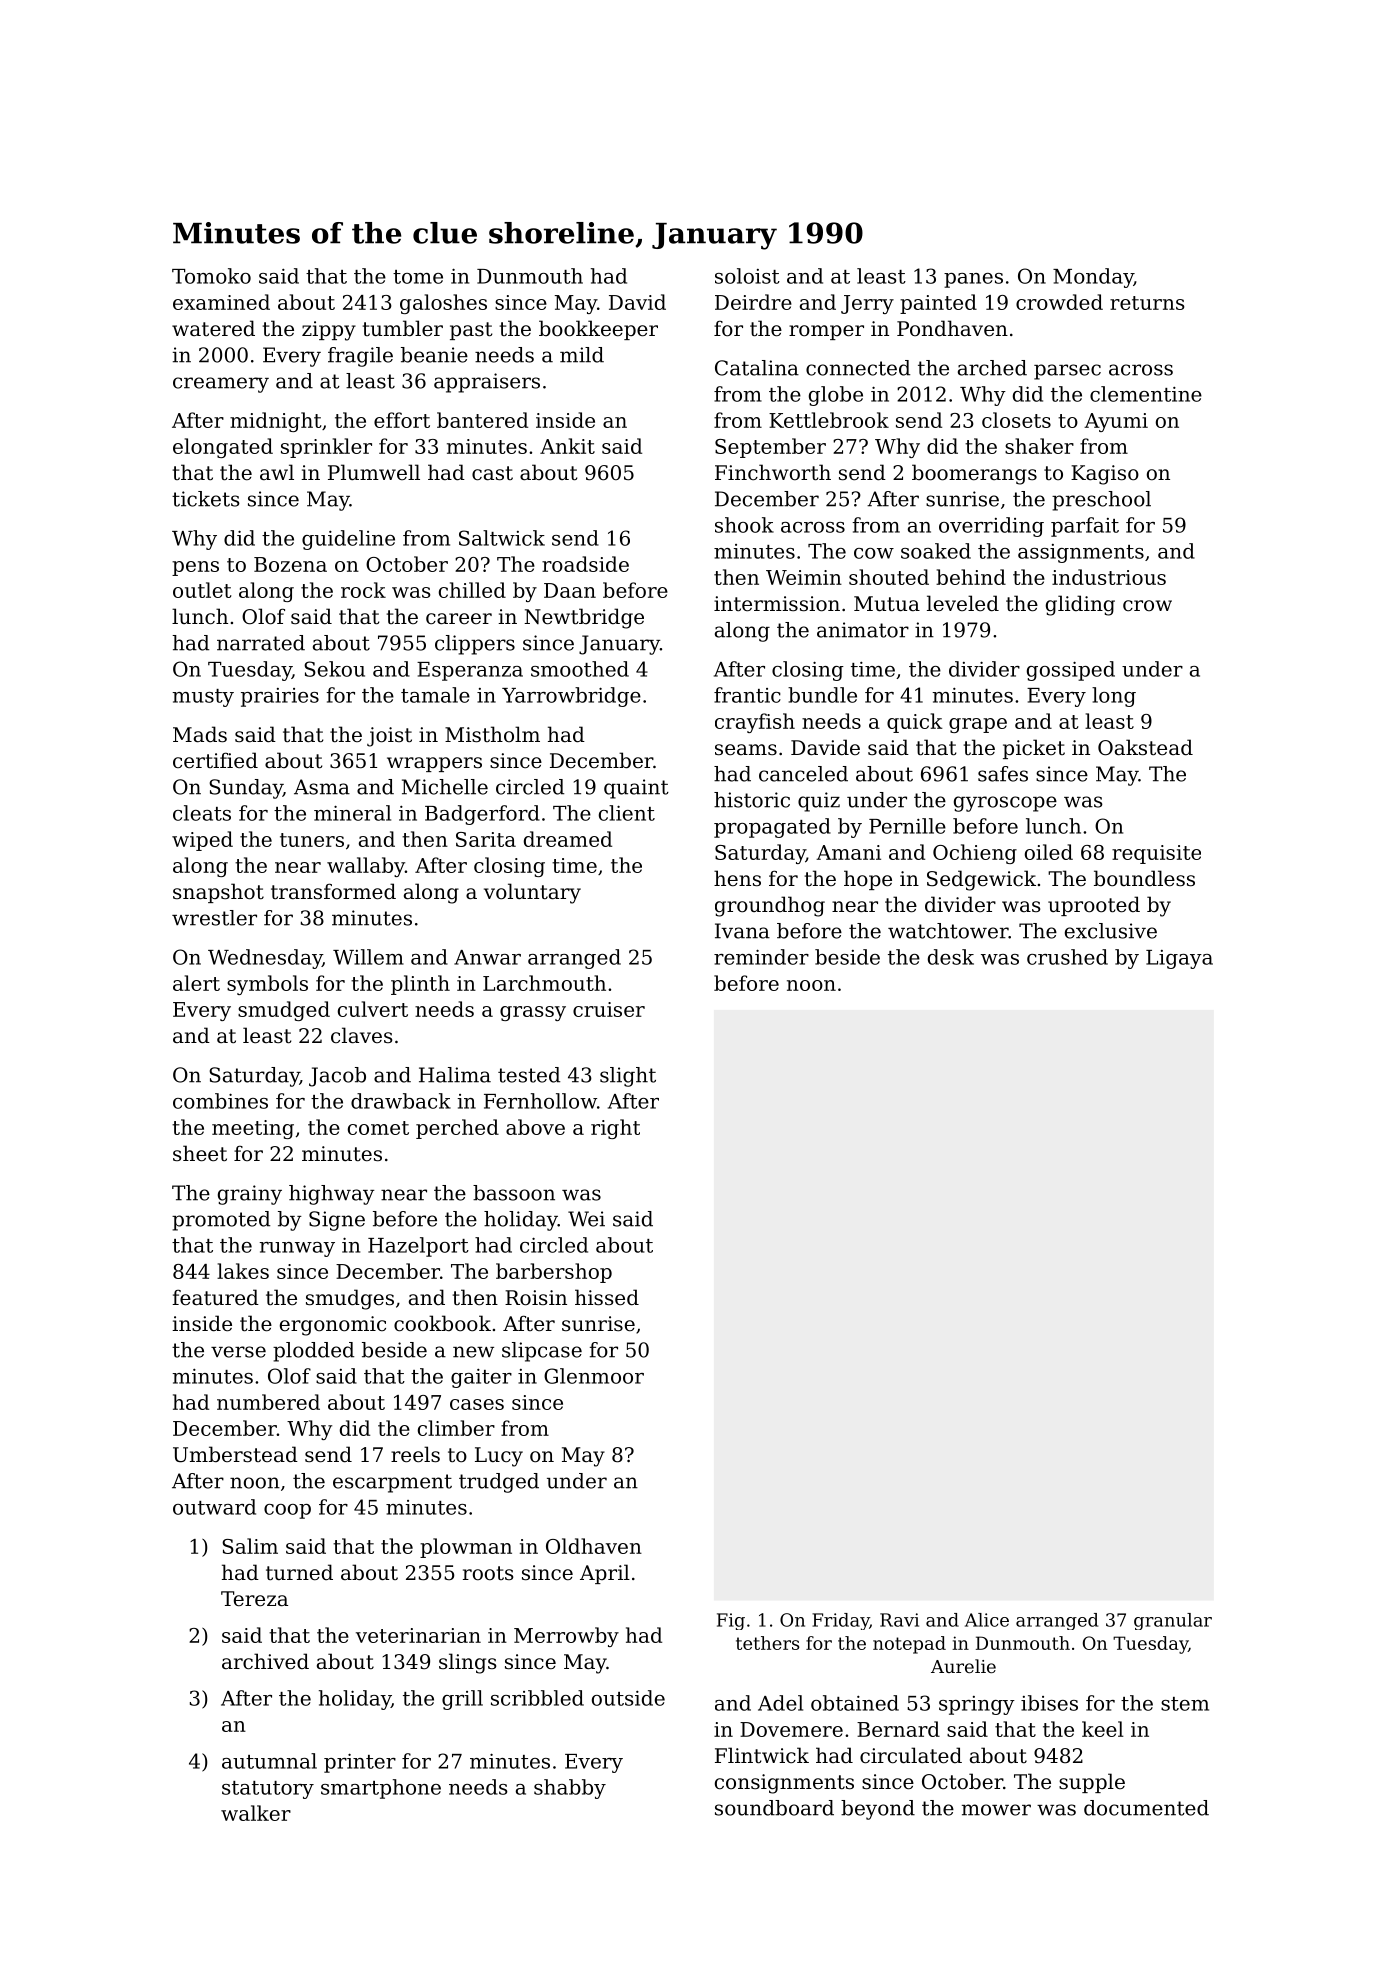  Describe the element at coordinates (418, 1635) in the page. I see `veterinarian` at that location.
